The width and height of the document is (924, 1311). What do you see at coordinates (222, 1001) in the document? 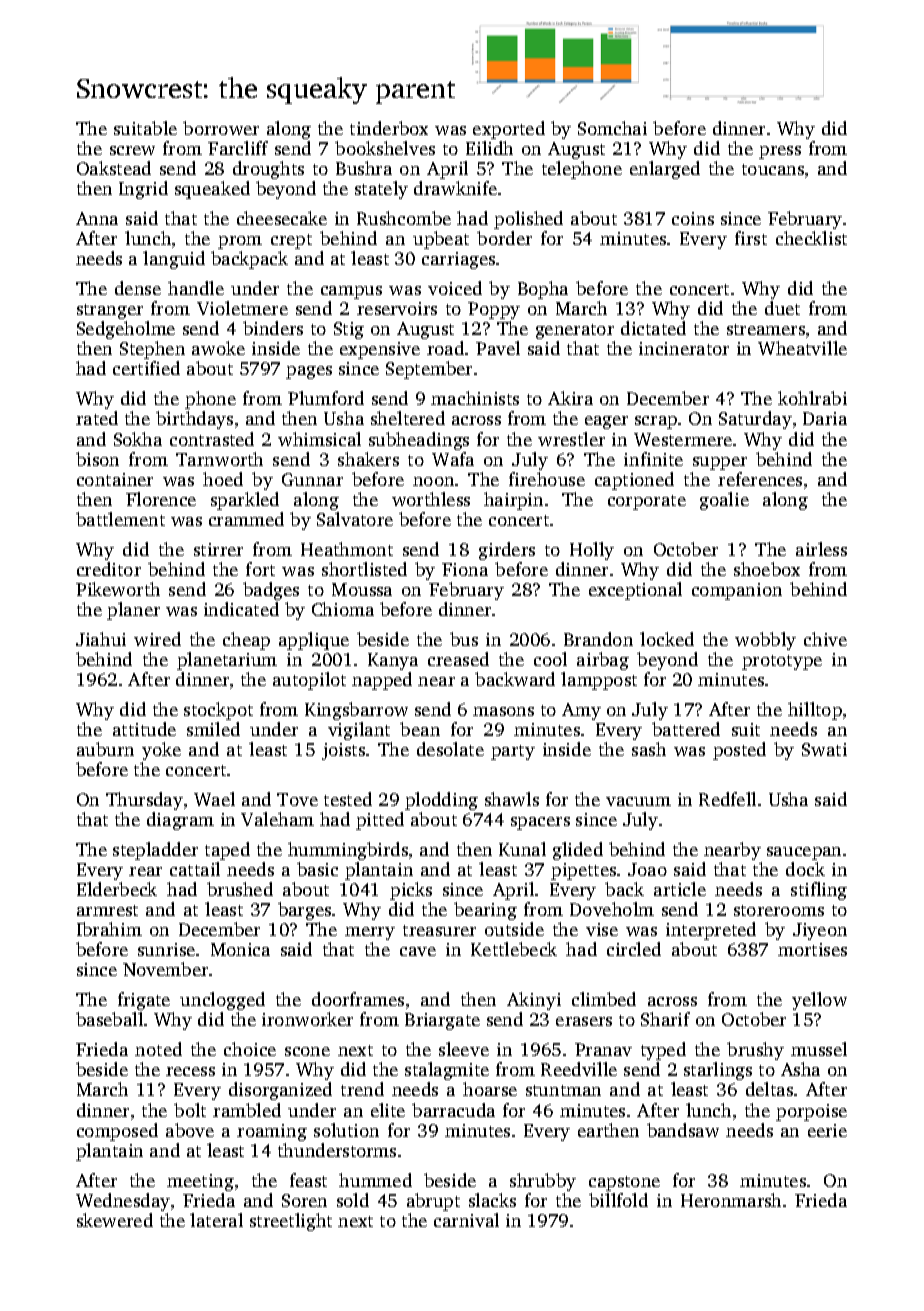
I see `unclogged` at bounding box center [222, 1001].
